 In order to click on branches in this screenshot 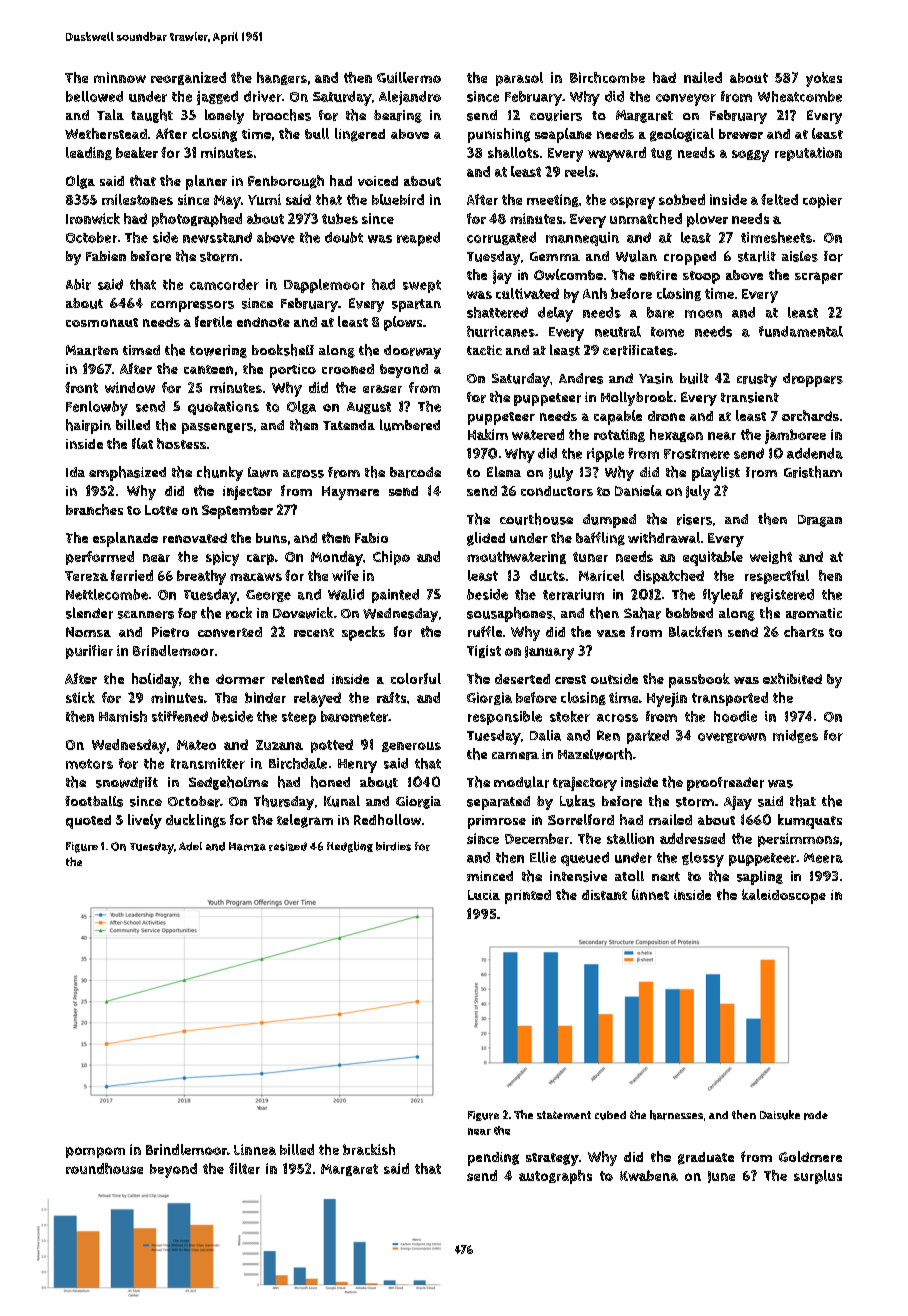, I will do `click(94, 509)`.
